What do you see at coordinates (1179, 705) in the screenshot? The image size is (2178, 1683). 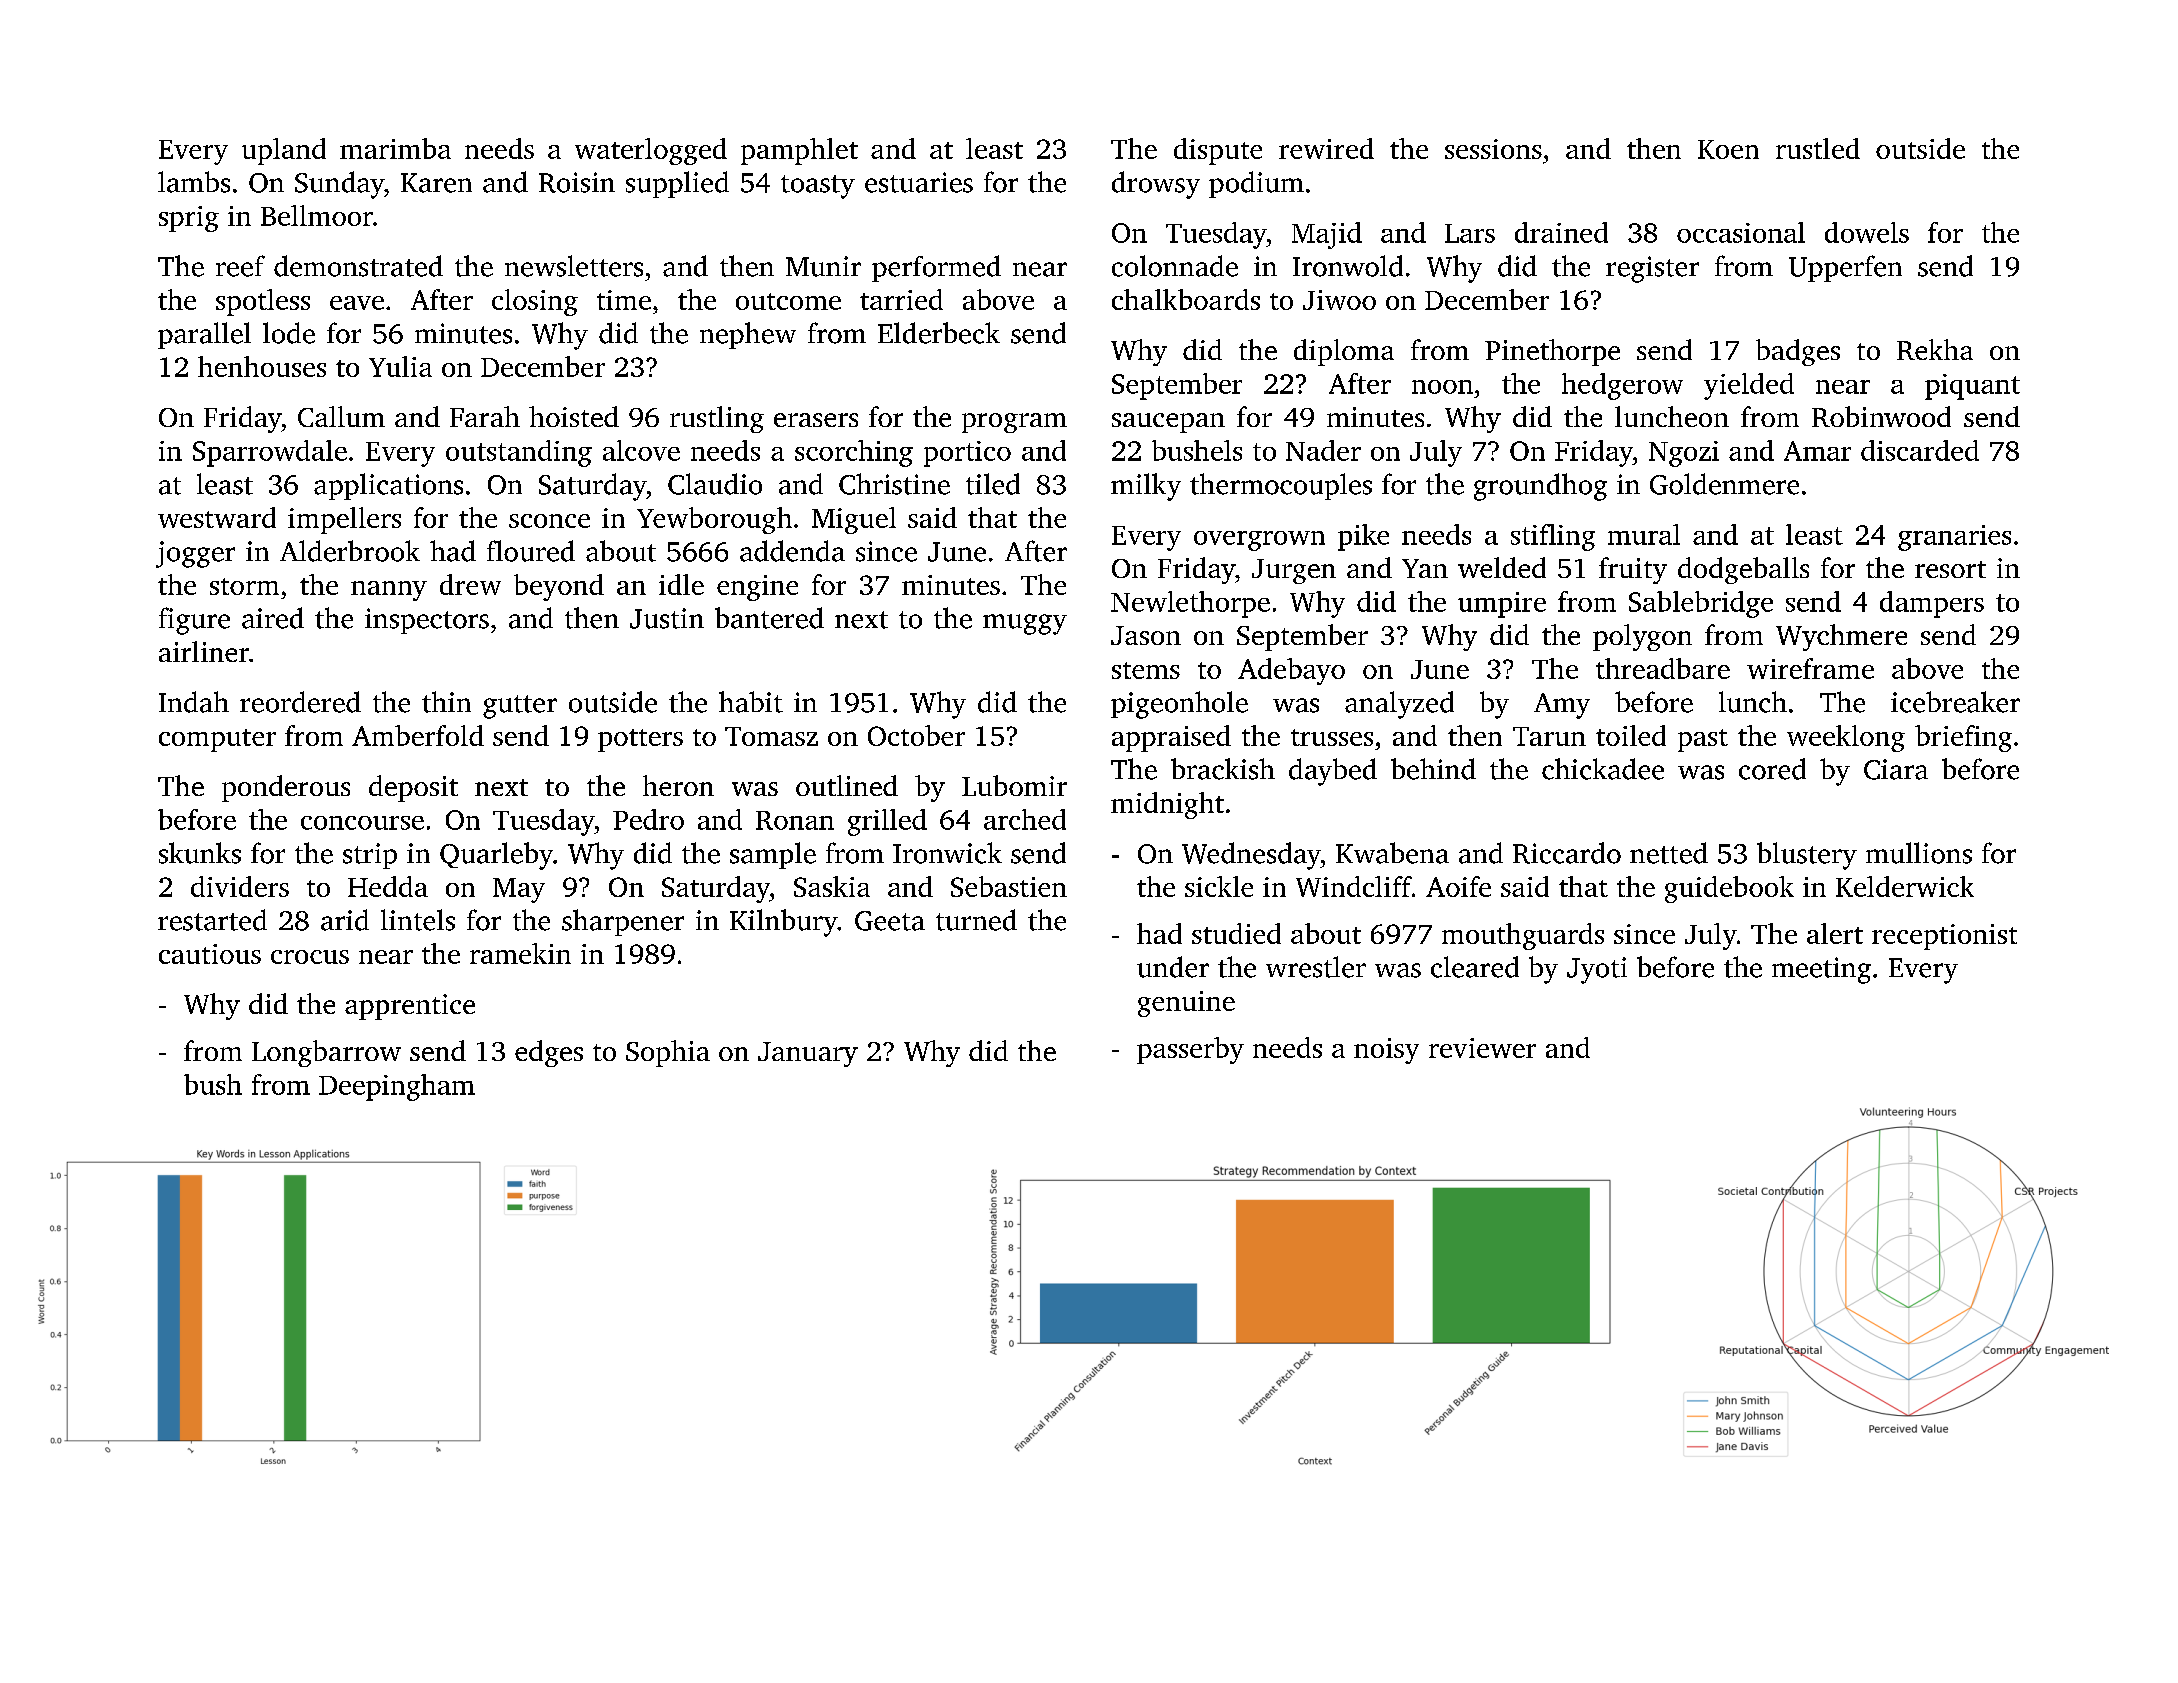 I see `pigeonhole` at bounding box center [1179, 705].
